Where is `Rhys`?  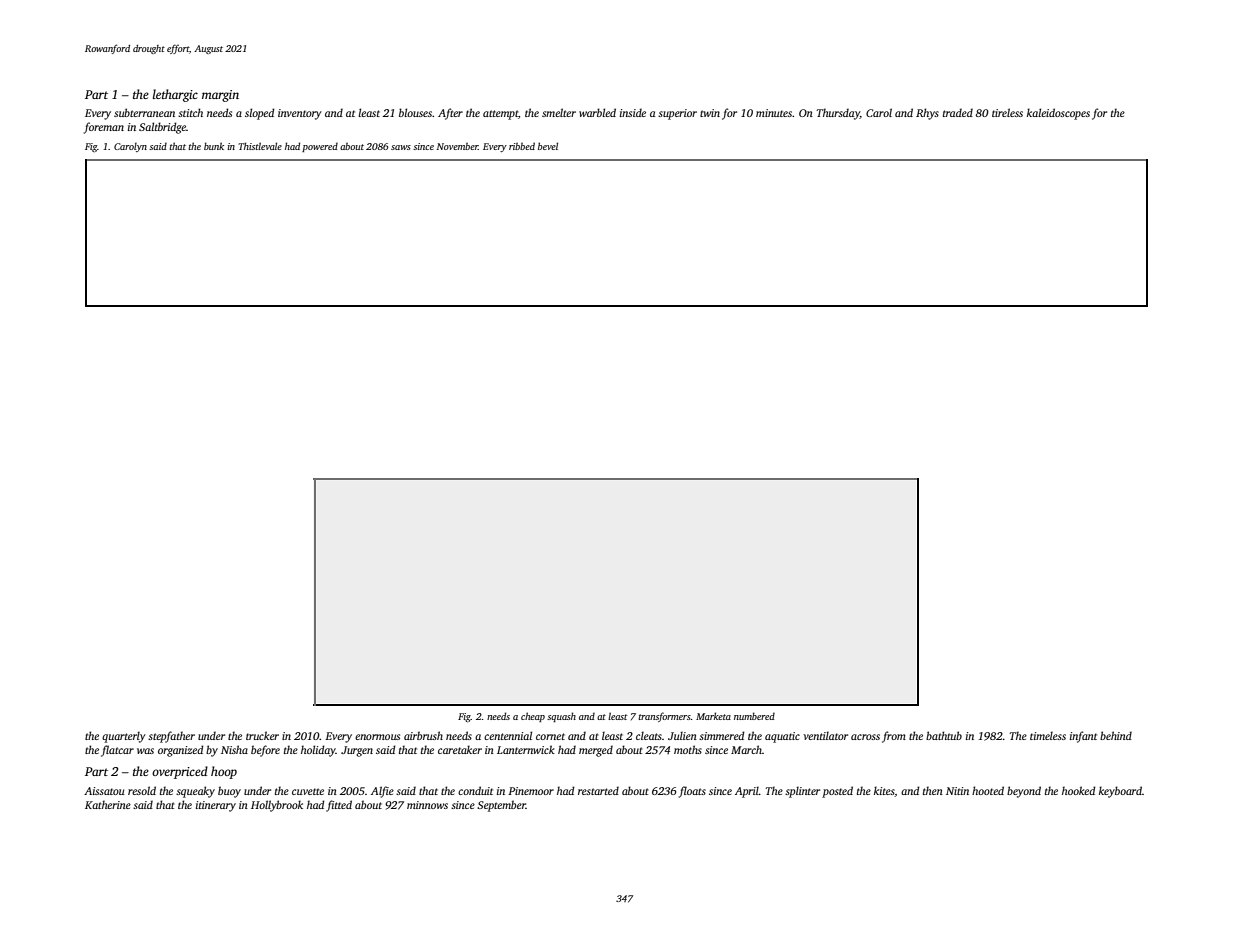
Rhys is located at coordinates (927, 114).
